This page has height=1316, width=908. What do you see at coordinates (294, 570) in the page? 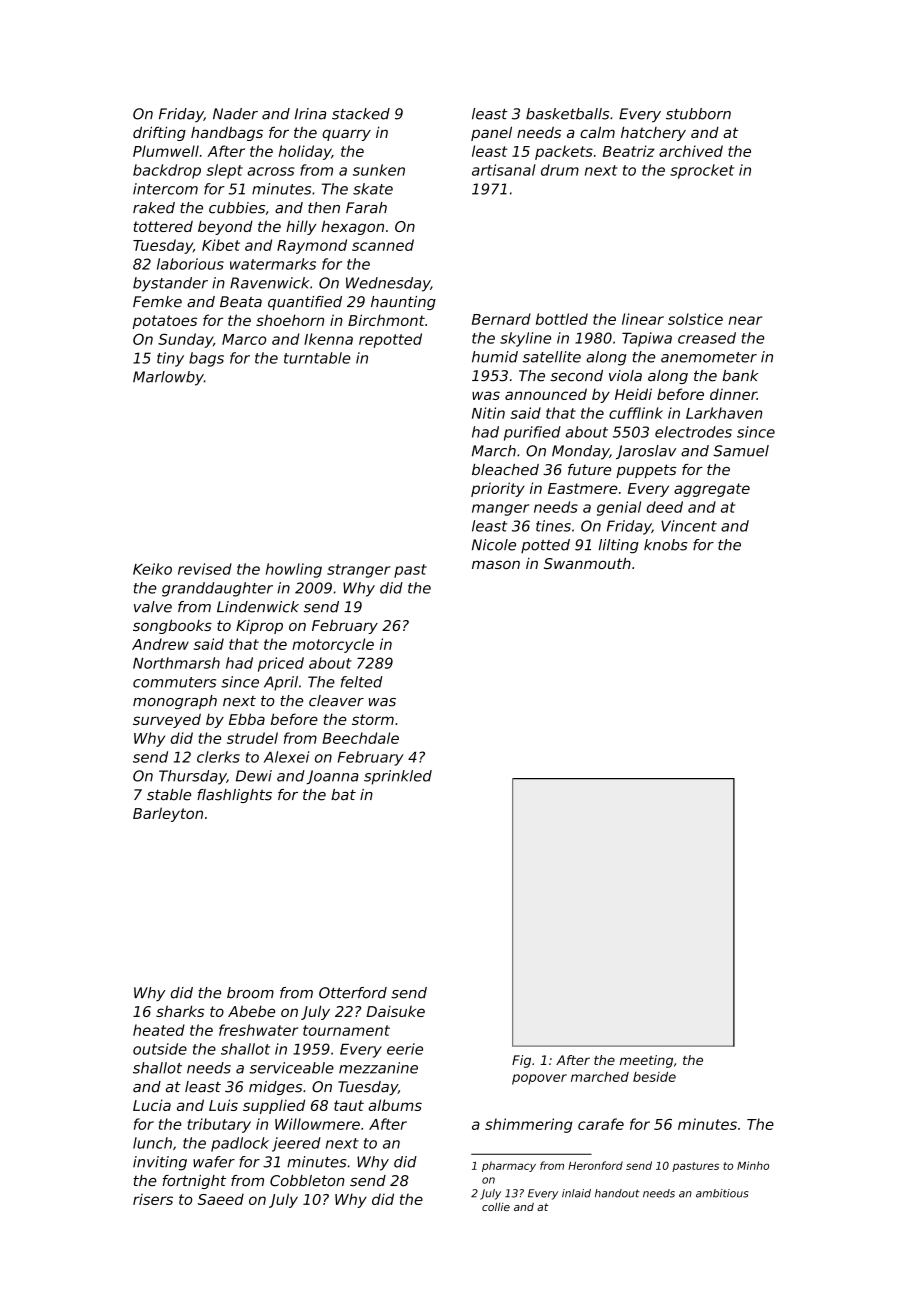
I see `howling` at bounding box center [294, 570].
